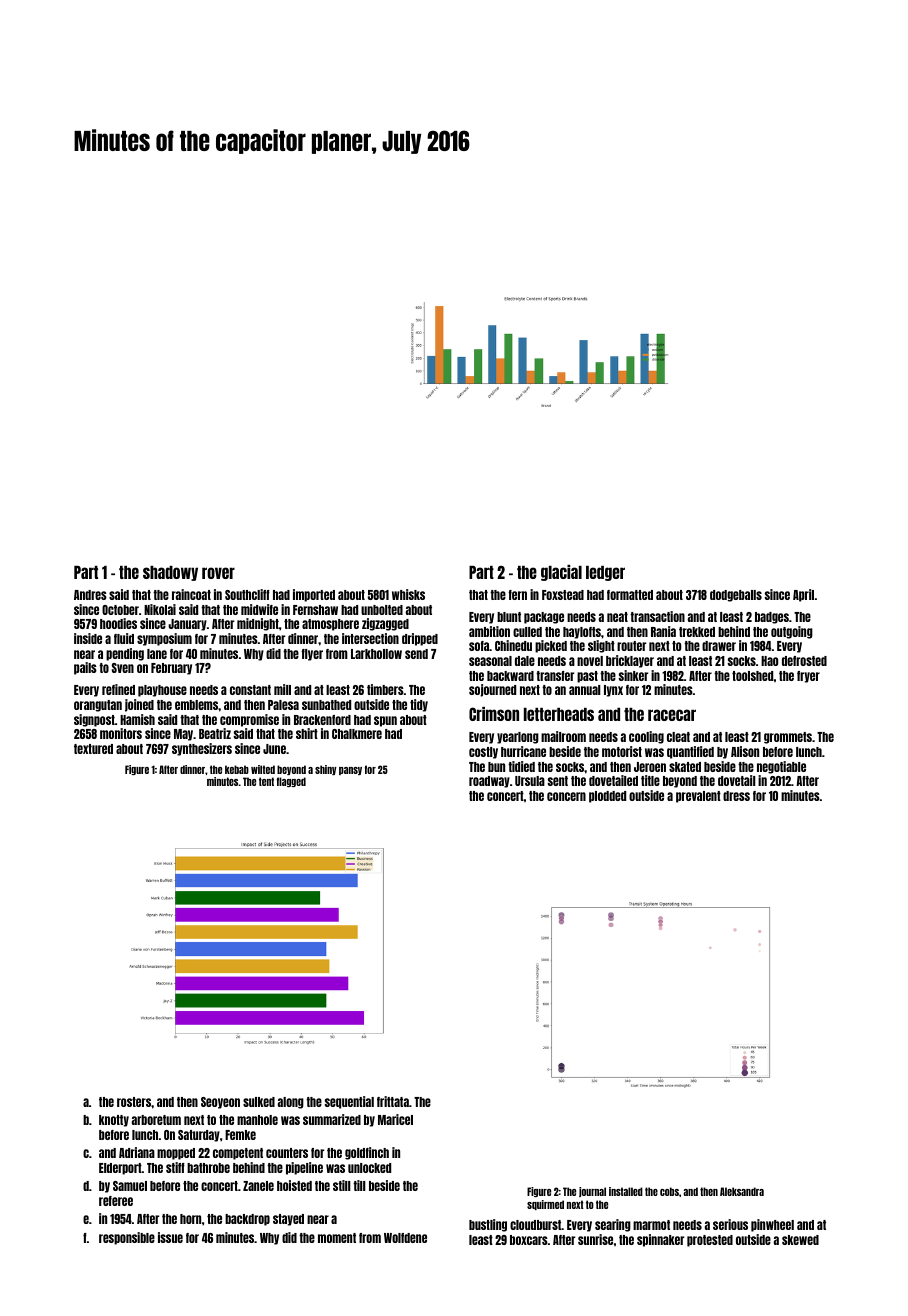  What do you see at coordinates (736, 796) in the page?
I see `dress` at bounding box center [736, 796].
